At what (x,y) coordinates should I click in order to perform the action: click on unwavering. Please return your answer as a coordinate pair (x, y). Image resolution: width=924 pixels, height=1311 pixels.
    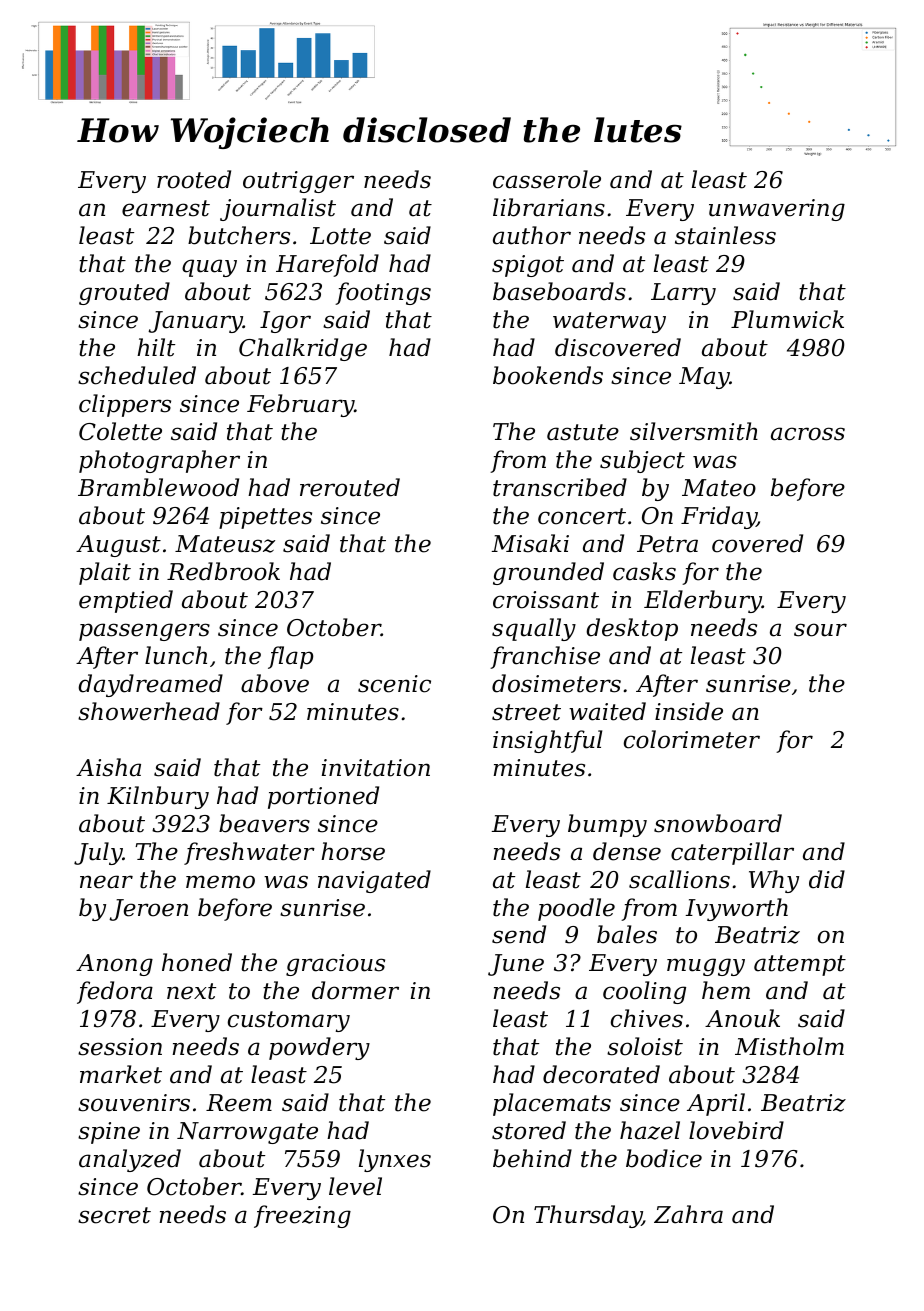
    Looking at the image, I should click on (777, 210).
